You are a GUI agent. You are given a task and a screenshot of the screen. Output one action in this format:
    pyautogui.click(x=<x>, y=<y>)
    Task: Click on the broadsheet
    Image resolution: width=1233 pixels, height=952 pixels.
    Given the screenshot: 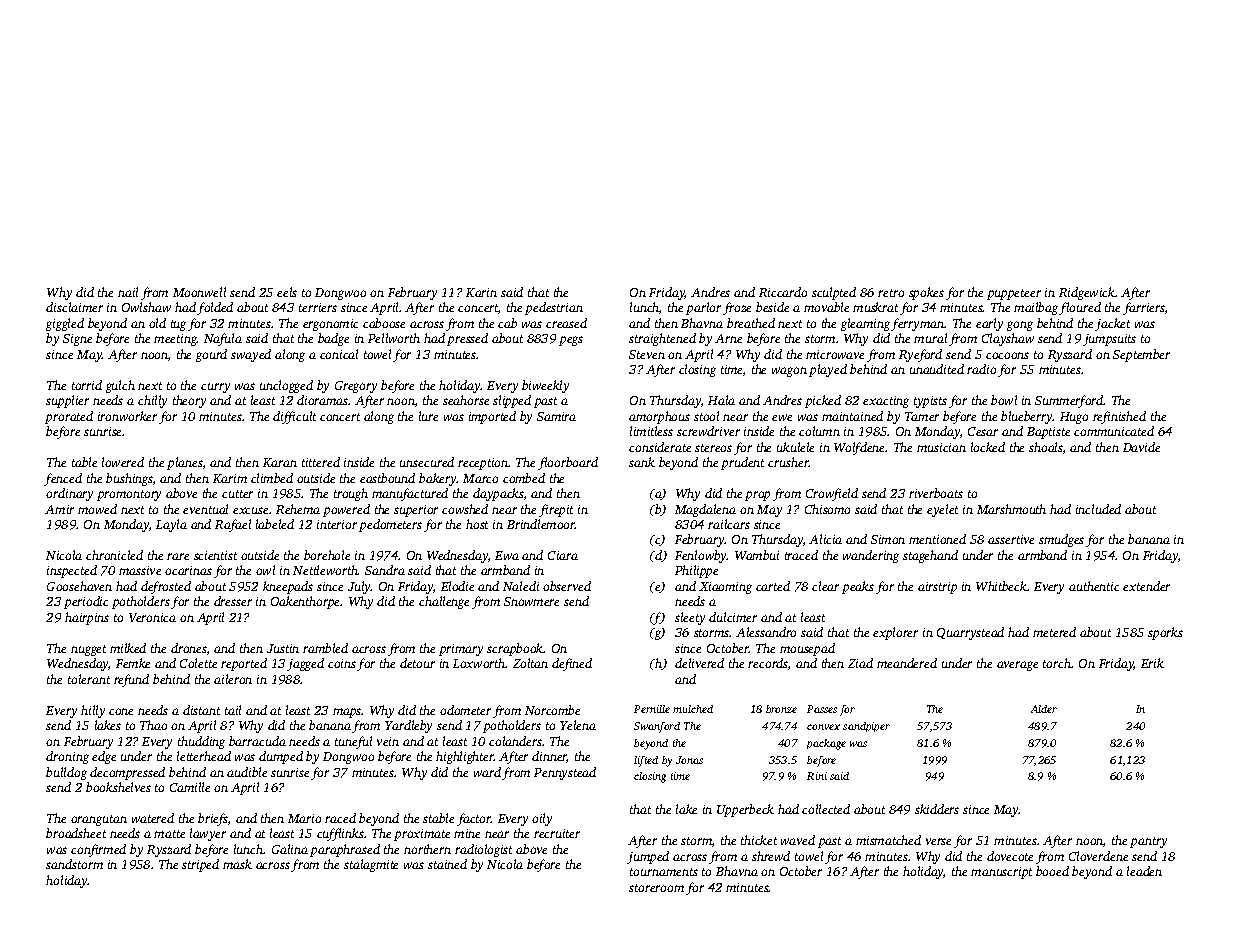 What is the action you would take?
    pyautogui.click(x=76, y=833)
